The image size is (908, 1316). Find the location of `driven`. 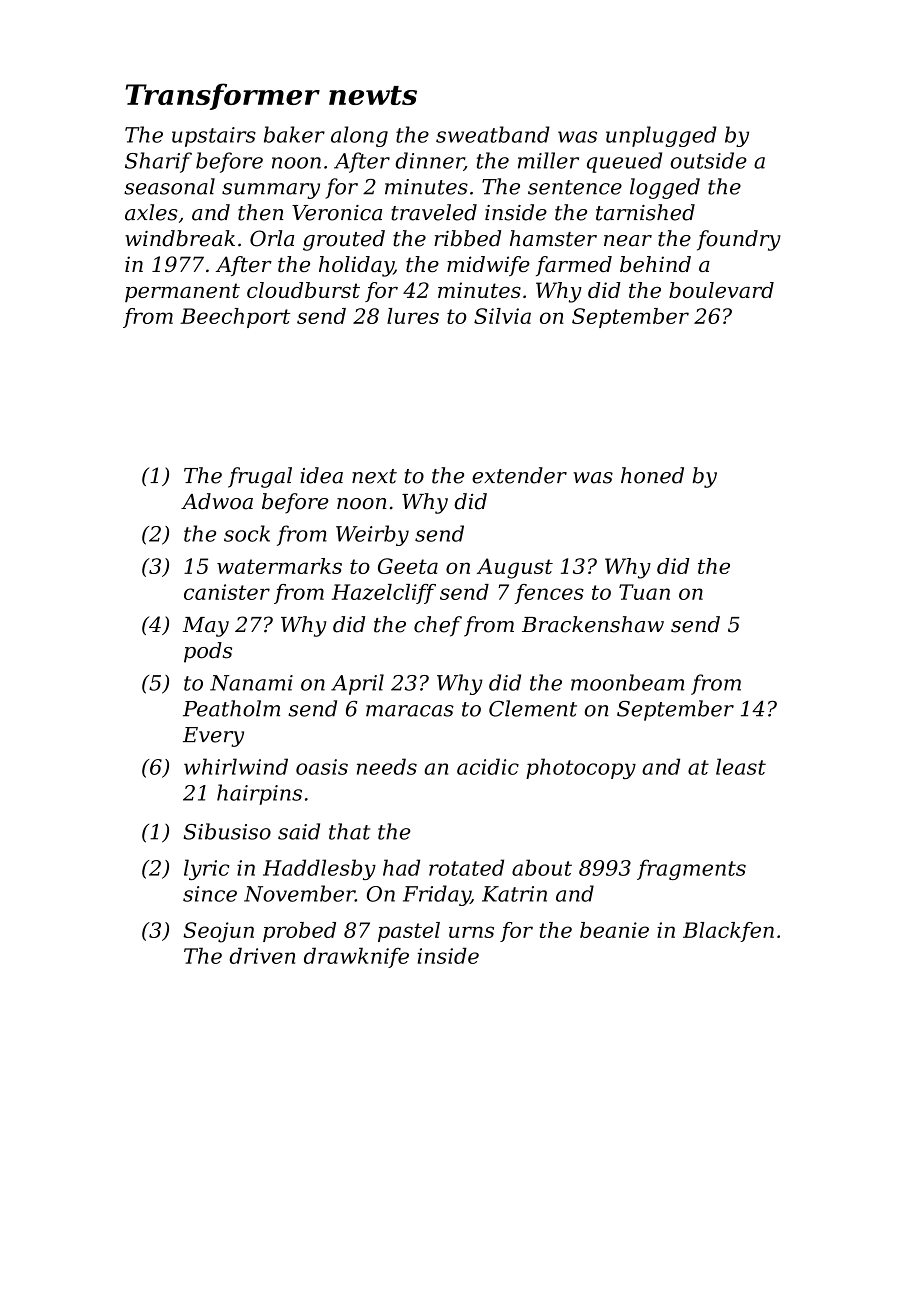

driven is located at coordinates (262, 956).
